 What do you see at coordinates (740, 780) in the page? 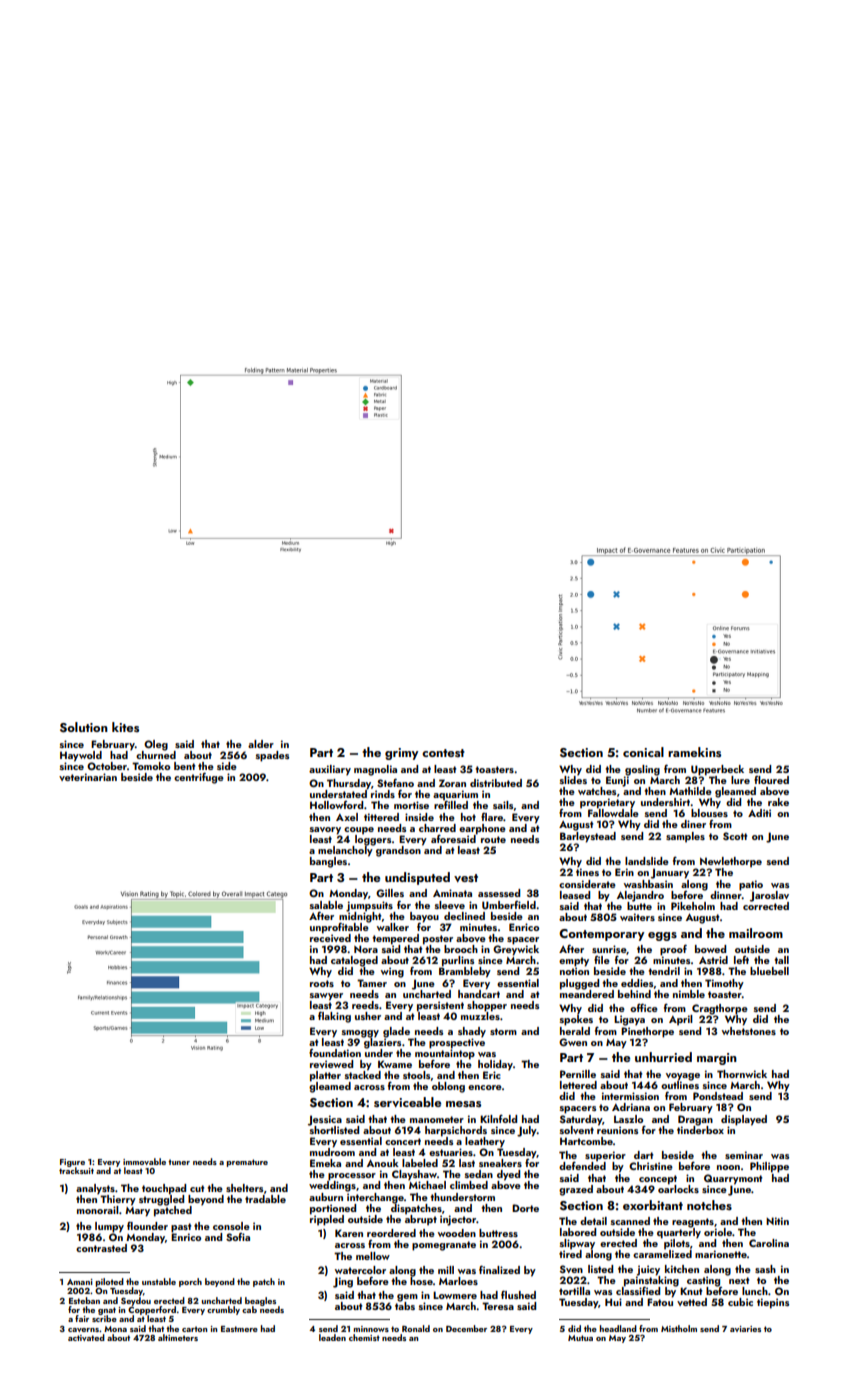
I see `lure` at bounding box center [740, 780].
